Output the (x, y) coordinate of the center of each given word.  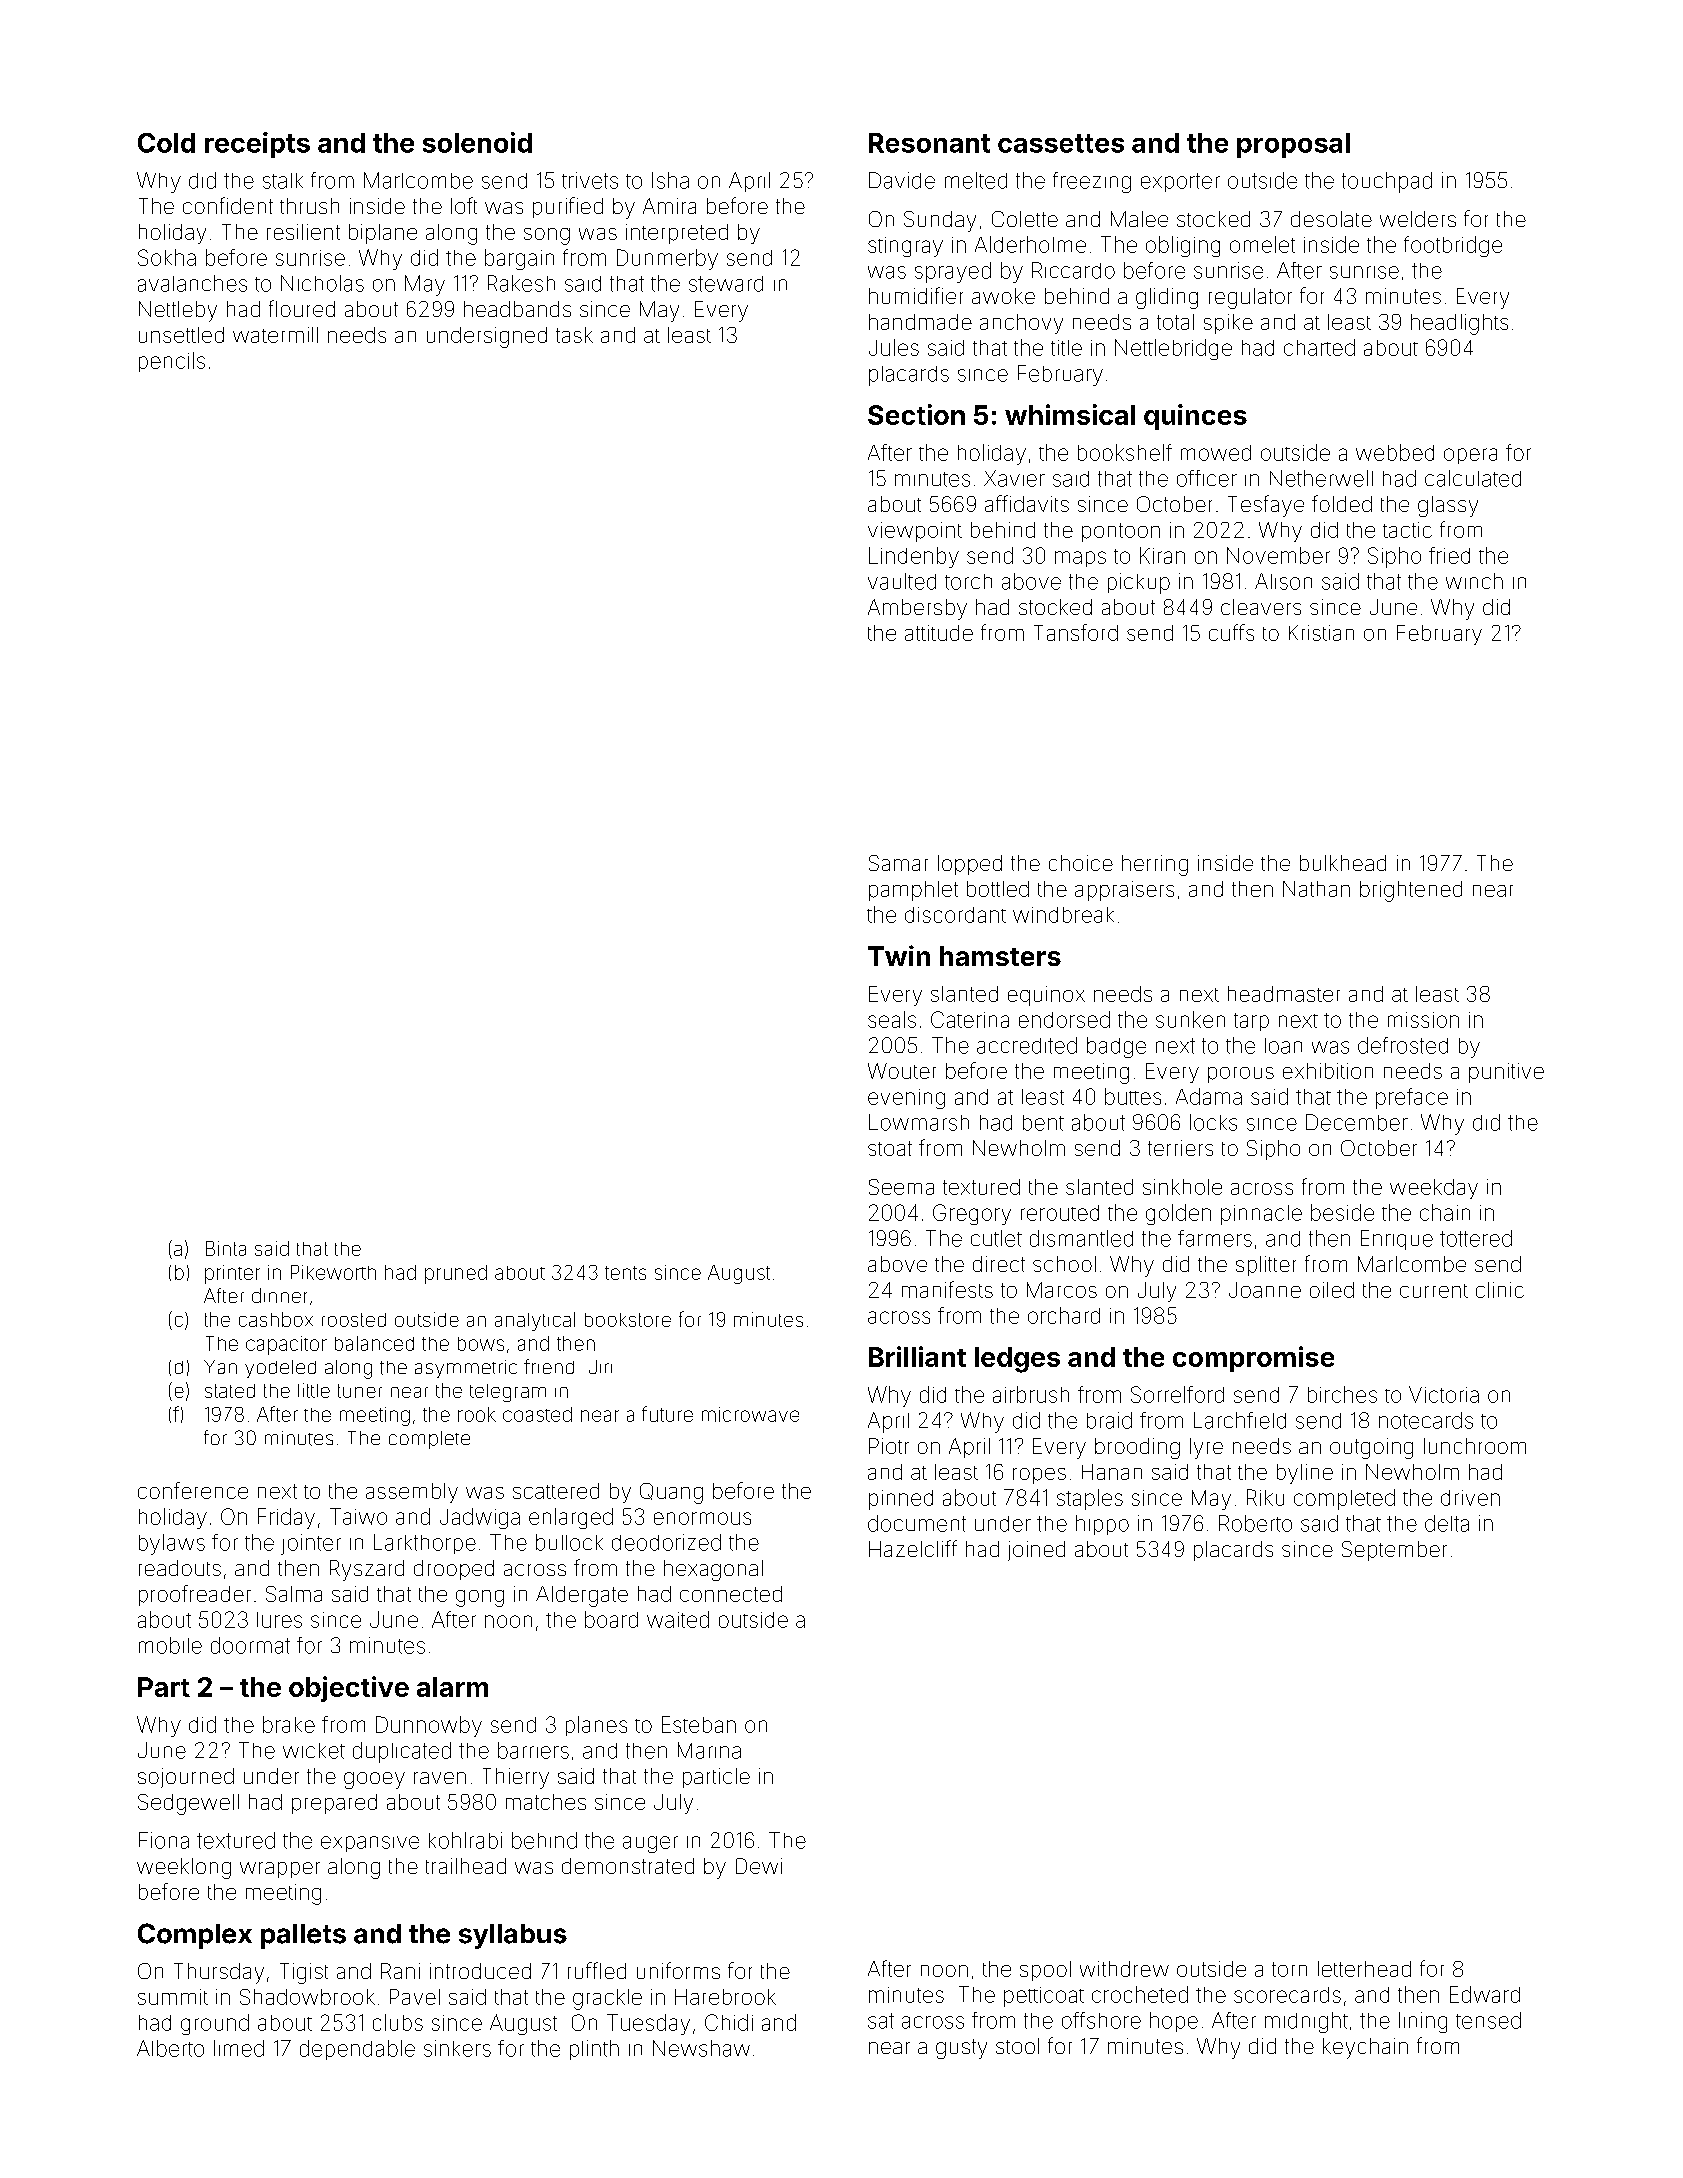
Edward (1485, 1994)
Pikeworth (333, 1272)
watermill (275, 335)
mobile (170, 1645)
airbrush (1031, 1394)
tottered (1476, 1238)
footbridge (1453, 246)
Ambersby (917, 609)
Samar (898, 863)
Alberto (170, 2048)
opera (1470, 456)
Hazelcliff (913, 1548)
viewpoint (915, 532)
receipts (257, 145)
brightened (1411, 891)
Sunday (940, 221)
